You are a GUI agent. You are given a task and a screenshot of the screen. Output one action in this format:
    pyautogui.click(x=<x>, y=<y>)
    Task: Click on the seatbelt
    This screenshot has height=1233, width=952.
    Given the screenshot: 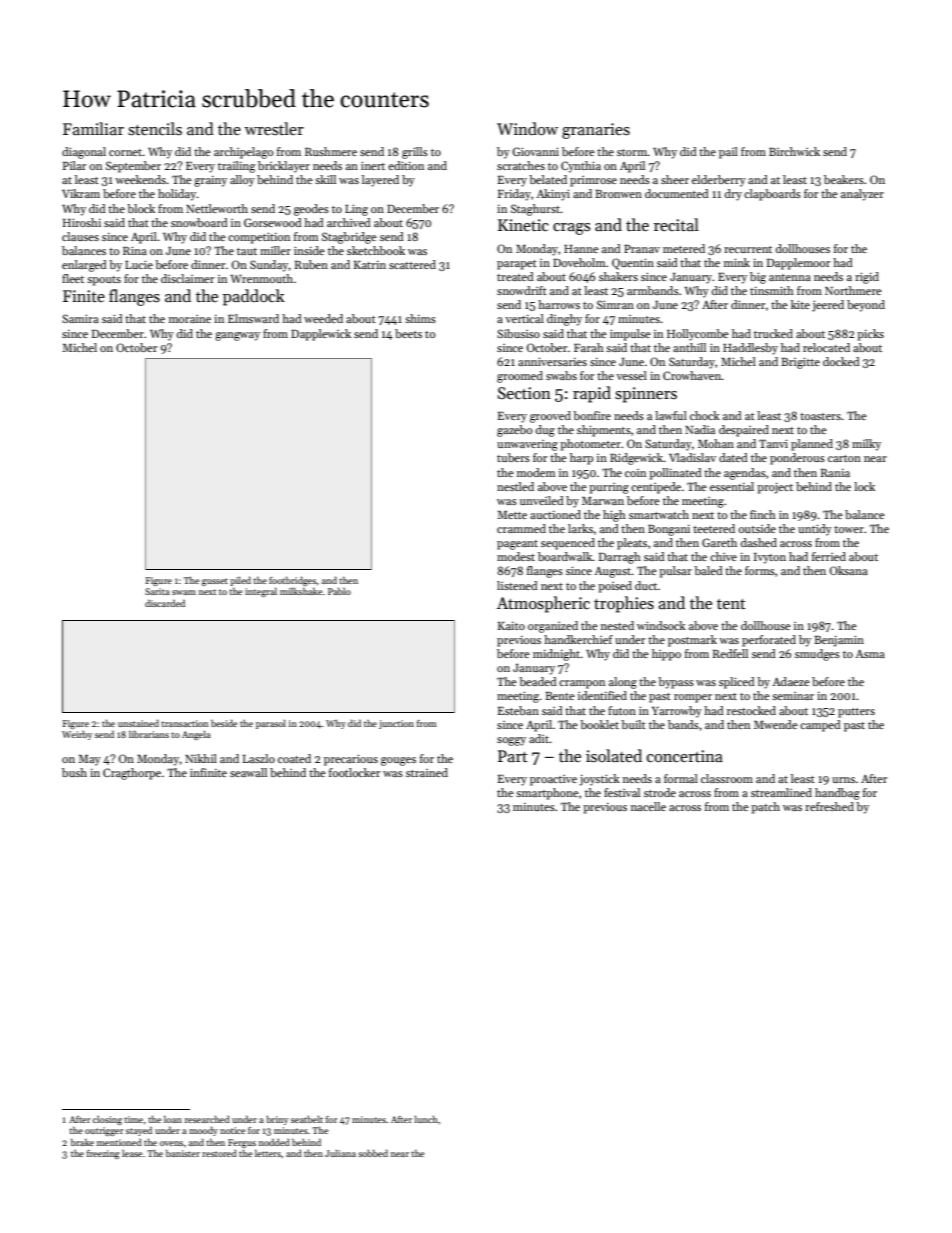 What is the action you would take?
    pyautogui.click(x=307, y=1119)
